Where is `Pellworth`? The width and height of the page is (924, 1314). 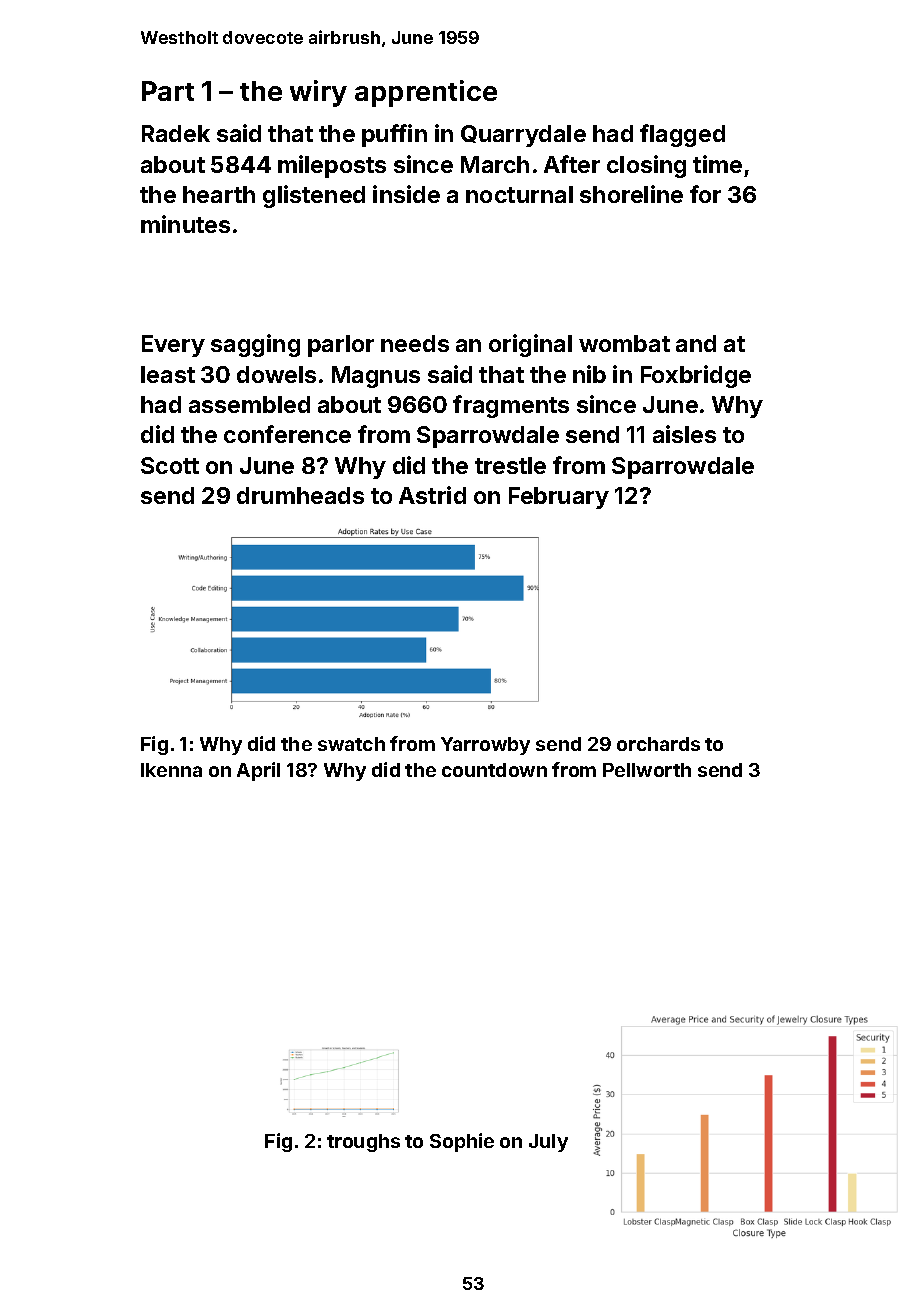
Pellworth is located at coordinates (647, 770).
